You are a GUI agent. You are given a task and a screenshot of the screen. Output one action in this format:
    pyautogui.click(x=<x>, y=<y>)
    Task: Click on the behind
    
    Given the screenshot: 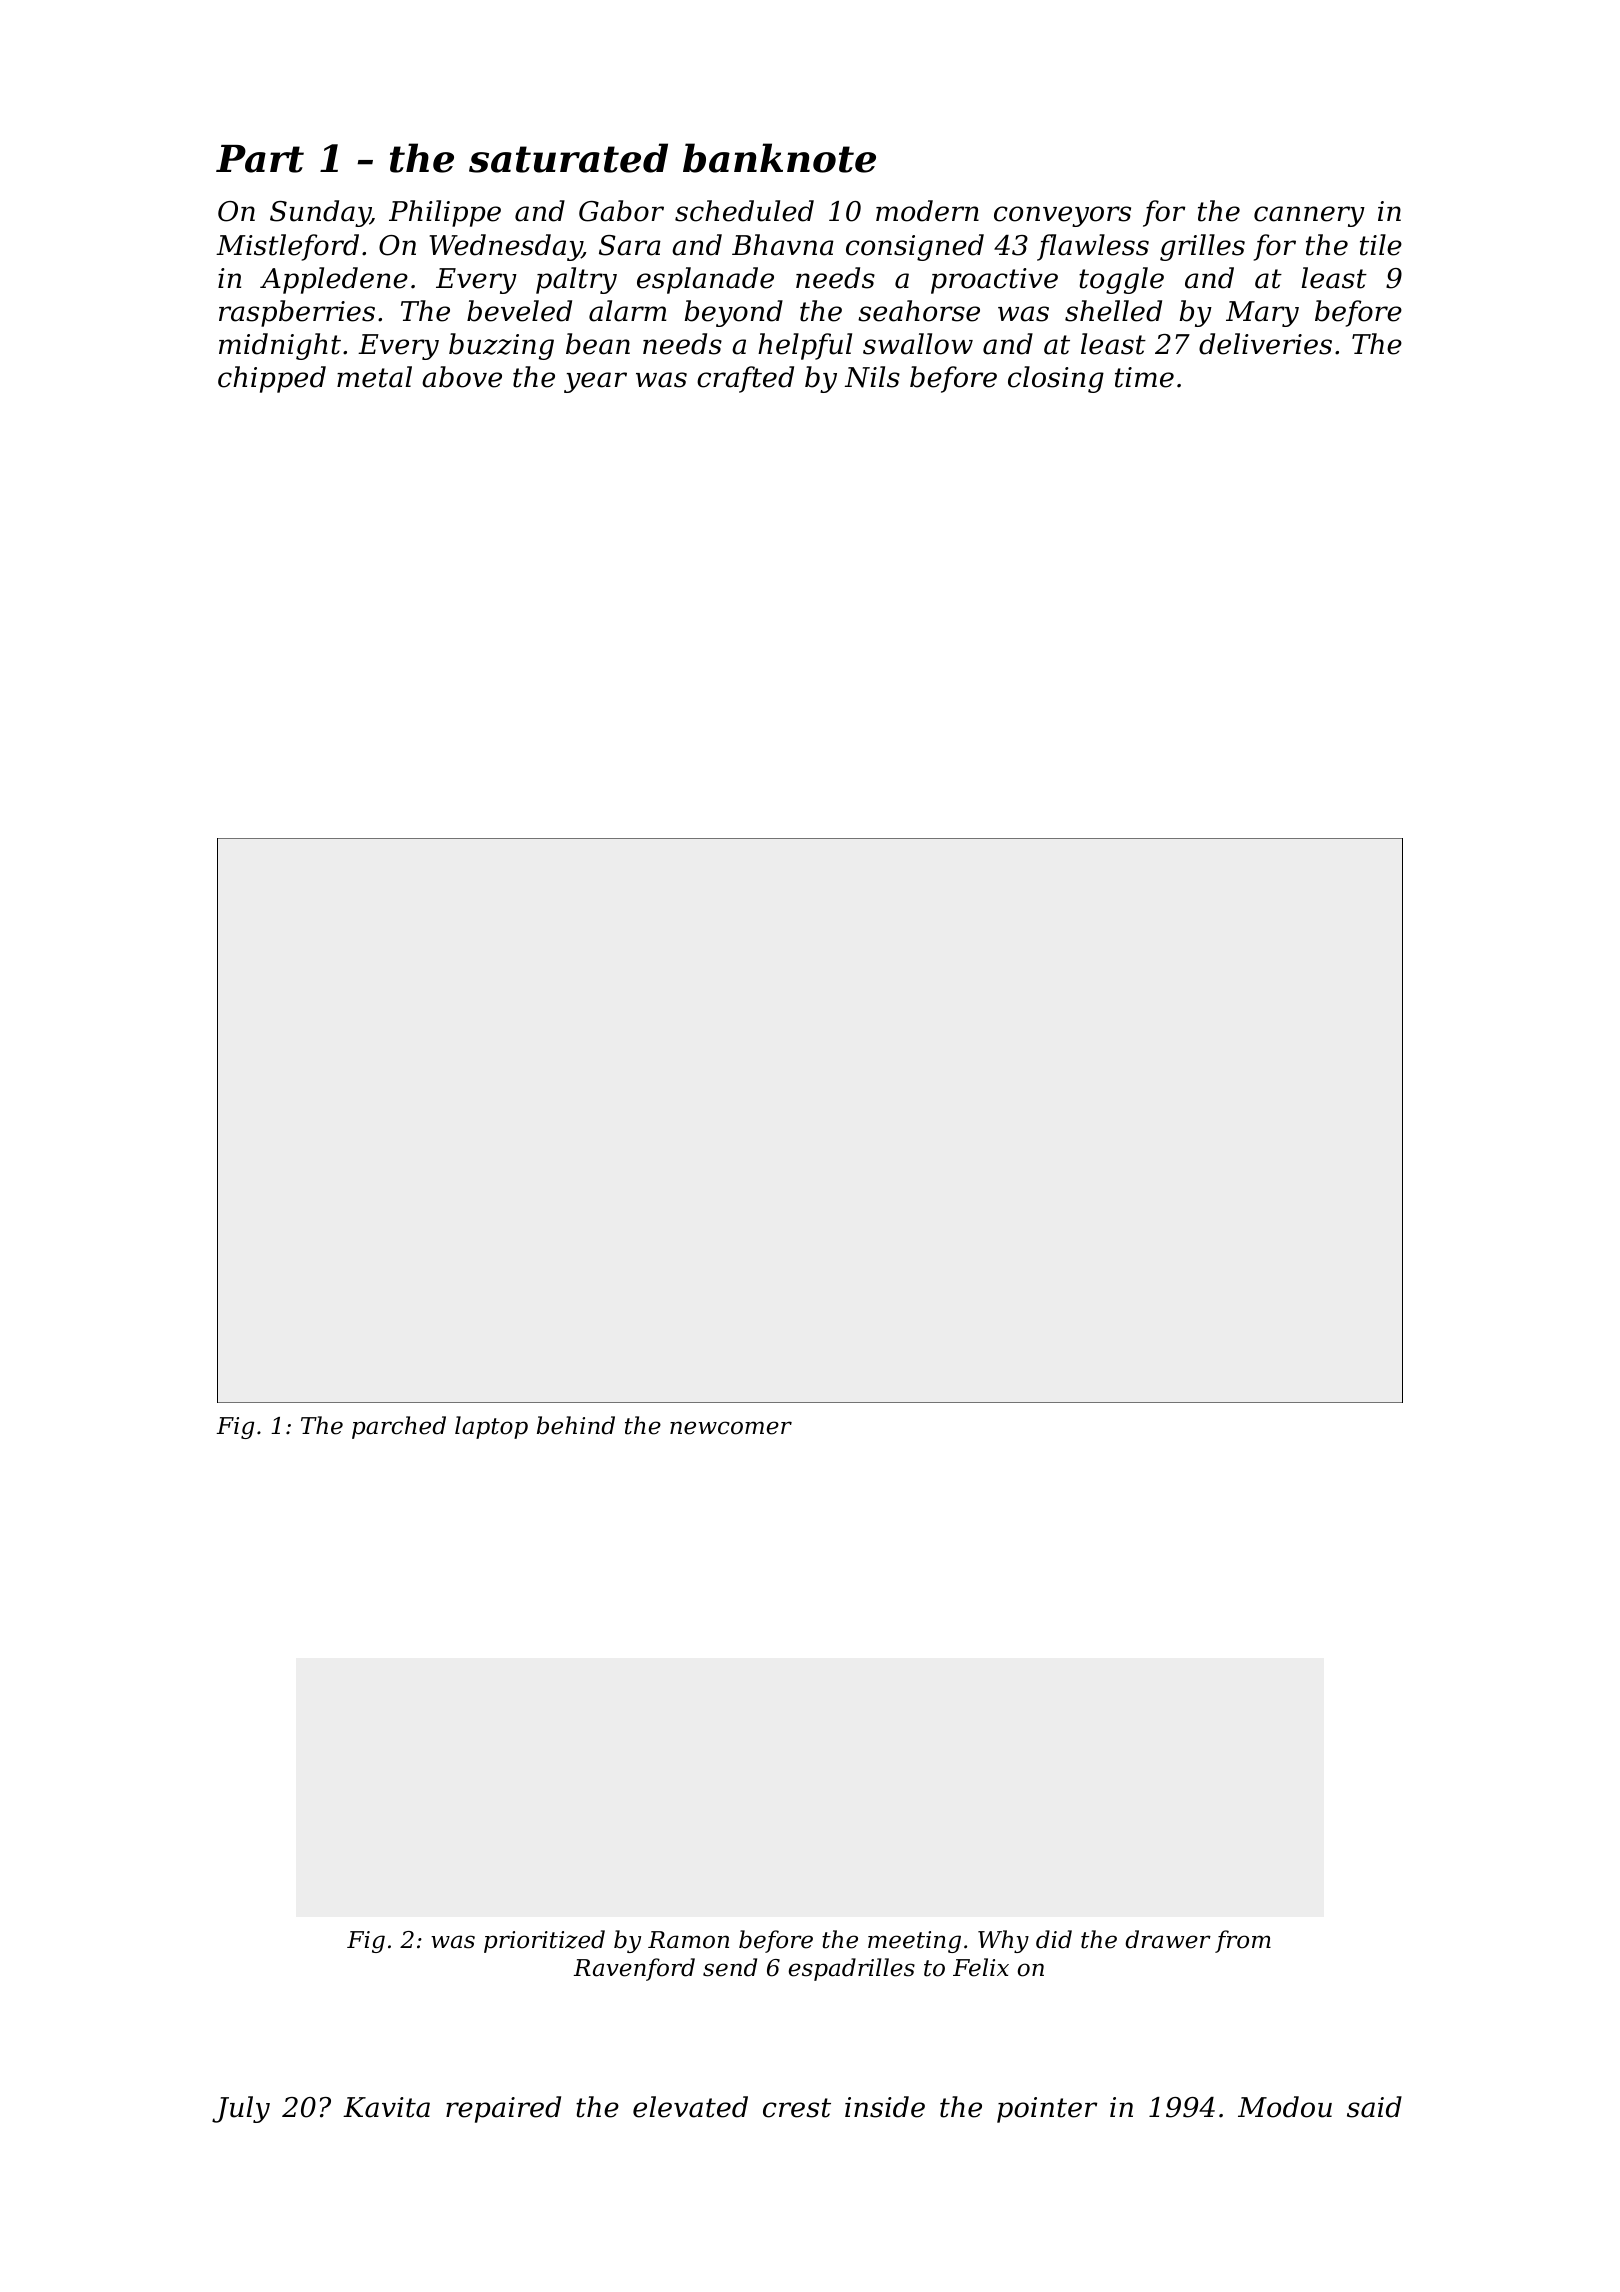 What is the action you would take?
    pyautogui.click(x=576, y=1425)
